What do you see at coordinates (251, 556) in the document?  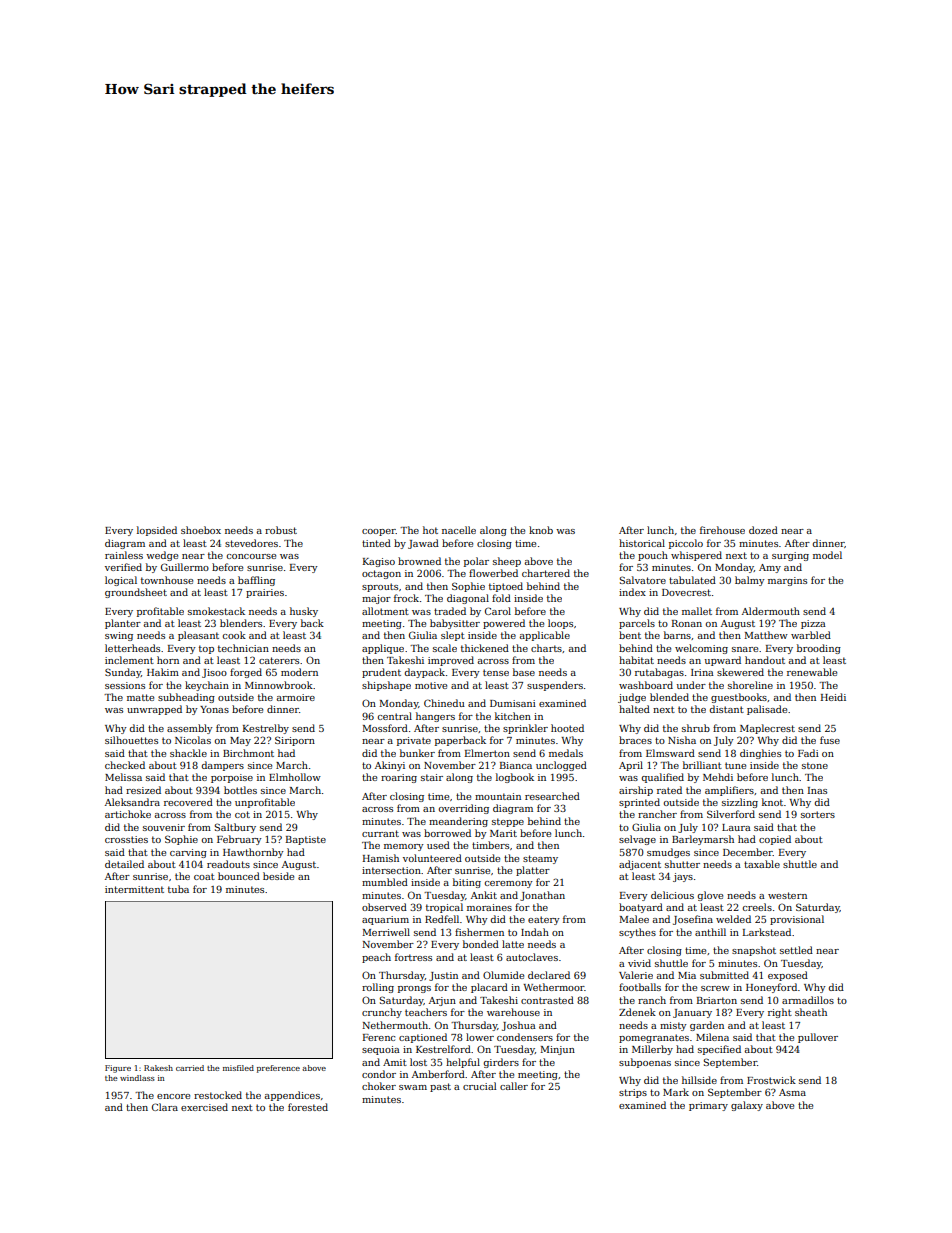 I see `concourse` at bounding box center [251, 556].
